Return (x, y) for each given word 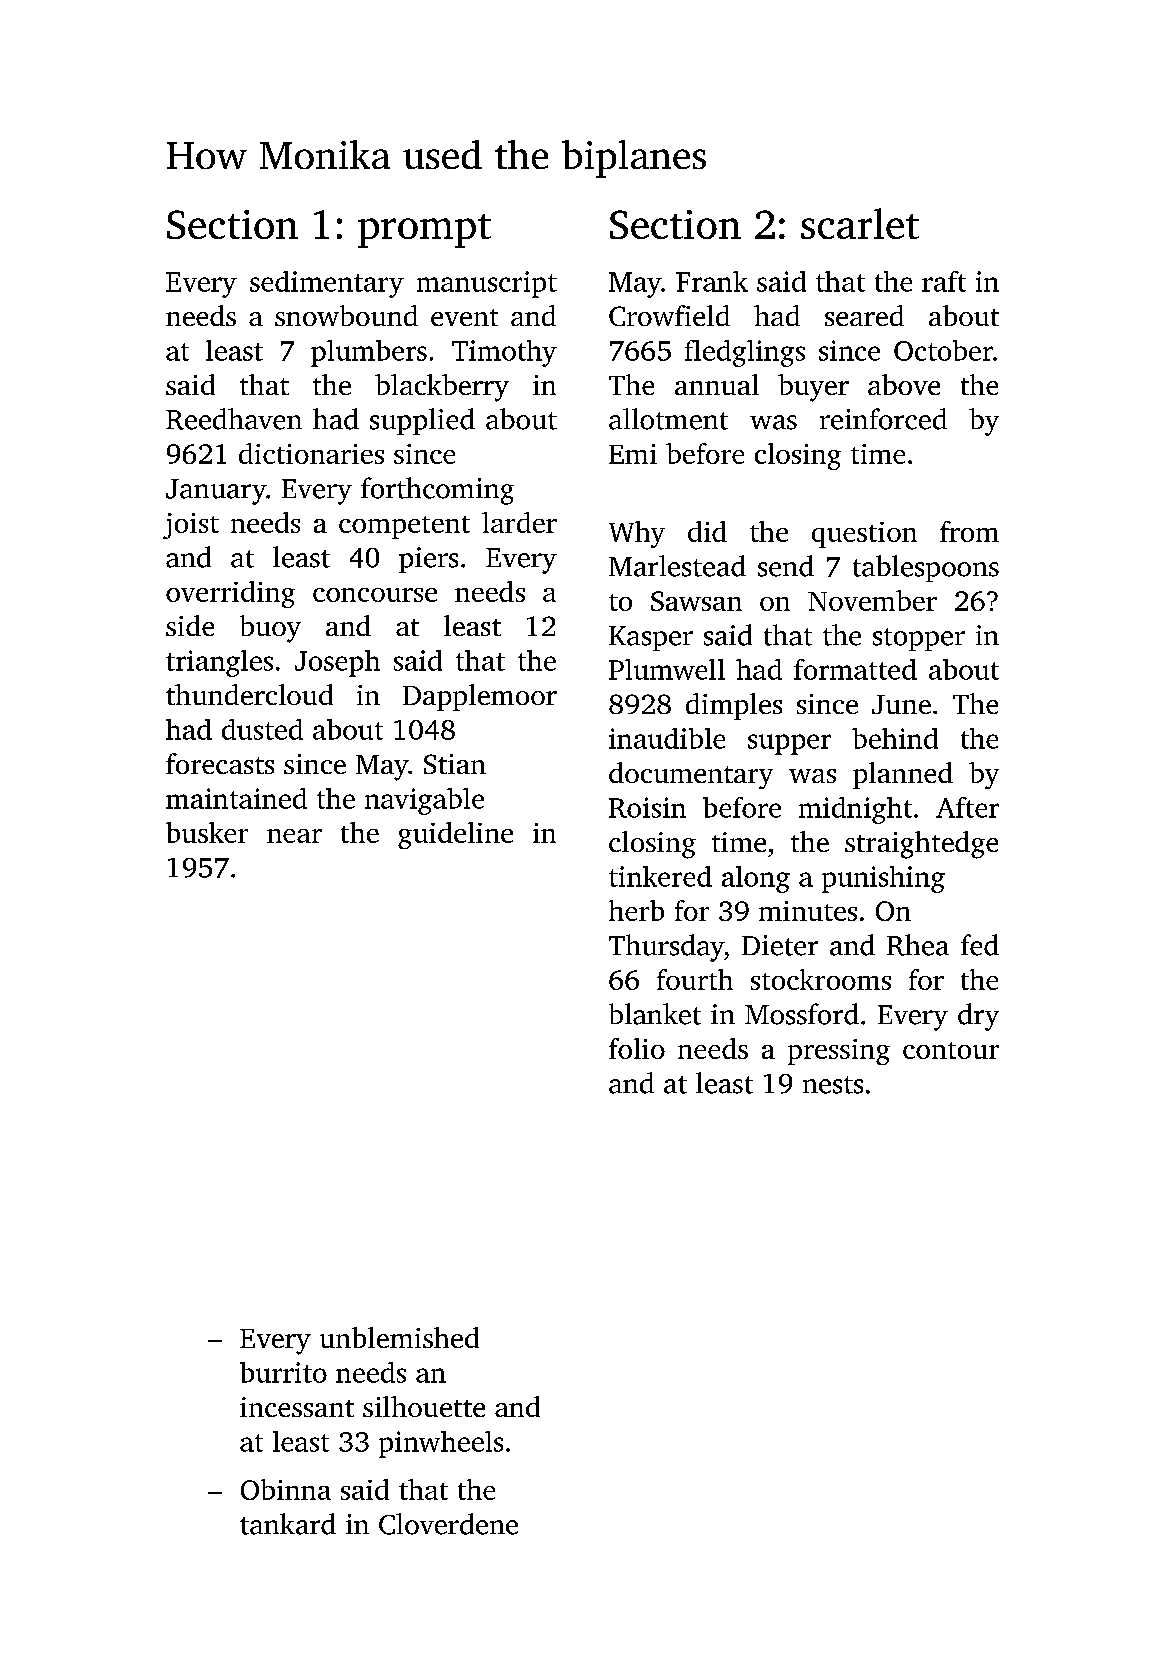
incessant (297, 1407)
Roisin (647, 807)
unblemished (399, 1337)
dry (978, 1017)
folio (637, 1048)
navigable (424, 801)
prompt (424, 231)
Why (637, 534)
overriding (230, 594)
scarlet (860, 223)
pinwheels (441, 1444)
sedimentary (327, 284)
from (969, 531)
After (967, 807)
